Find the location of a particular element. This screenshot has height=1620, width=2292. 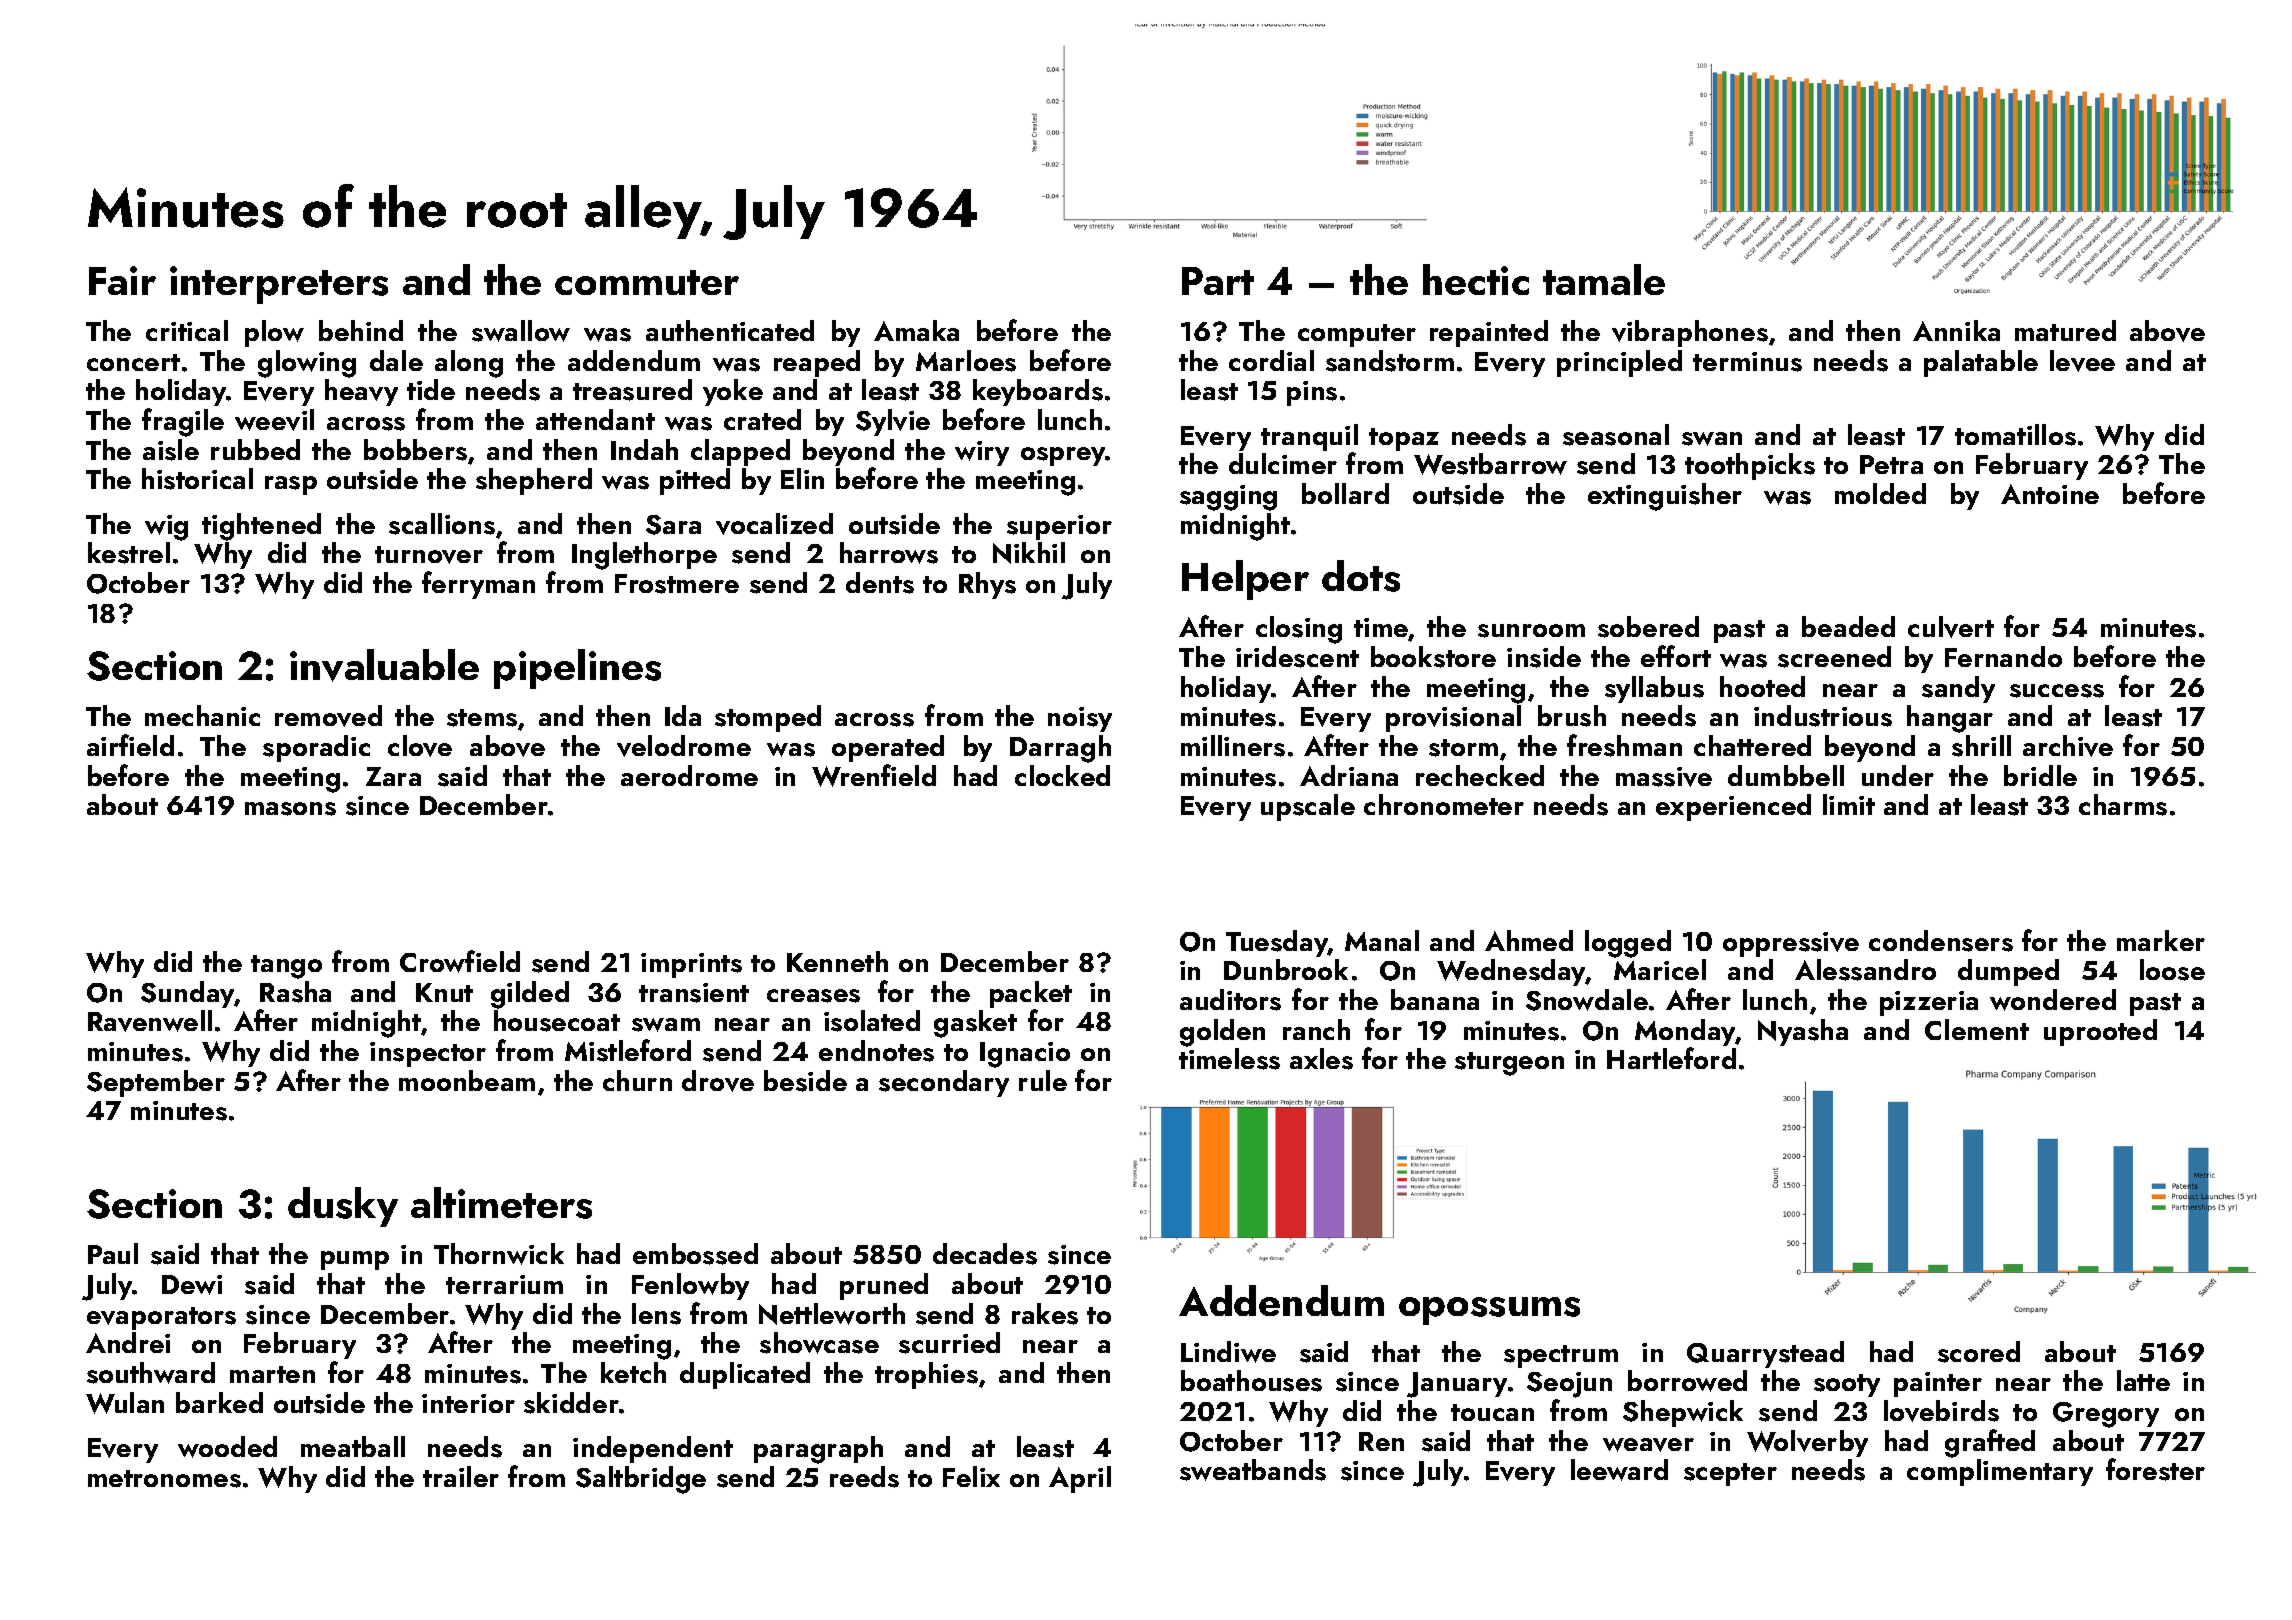

inspector is located at coordinates (428, 1054).
